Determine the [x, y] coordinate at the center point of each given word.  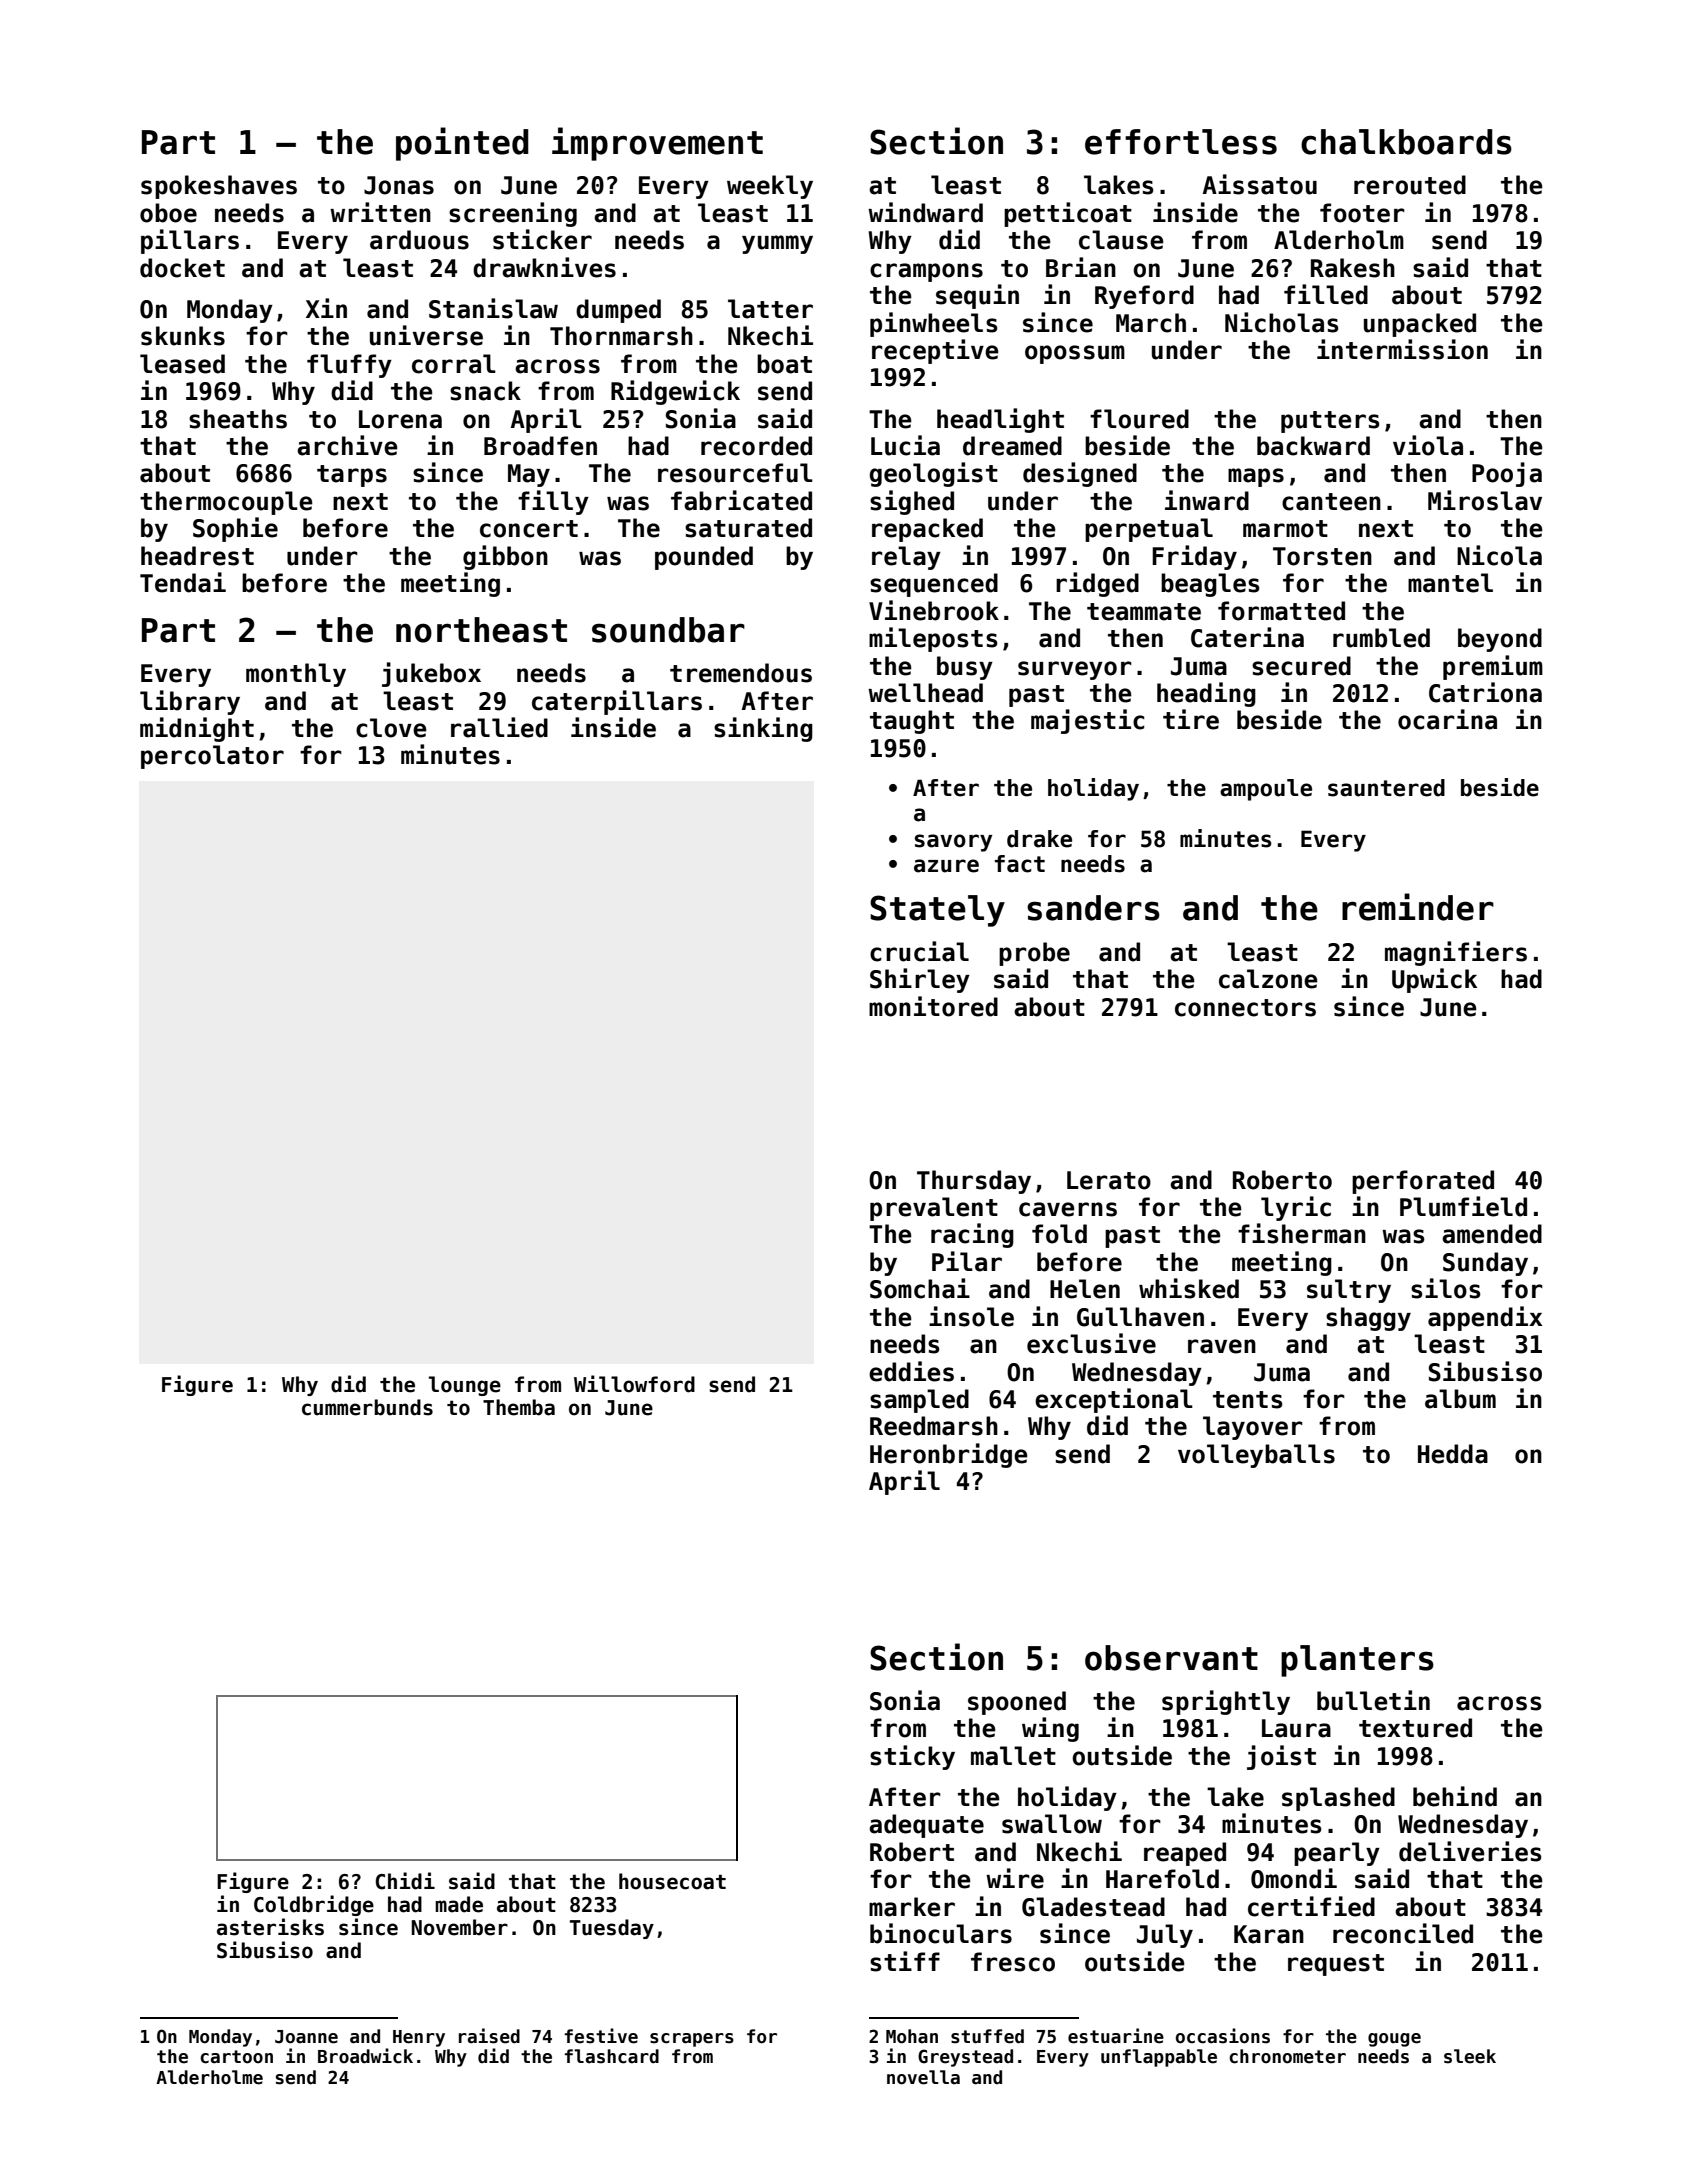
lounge [465, 1386]
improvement [657, 144]
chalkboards [1406, 142]
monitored [933, 1006]
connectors [1245, 1008]
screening [513, 214]
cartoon [236, 2057]
